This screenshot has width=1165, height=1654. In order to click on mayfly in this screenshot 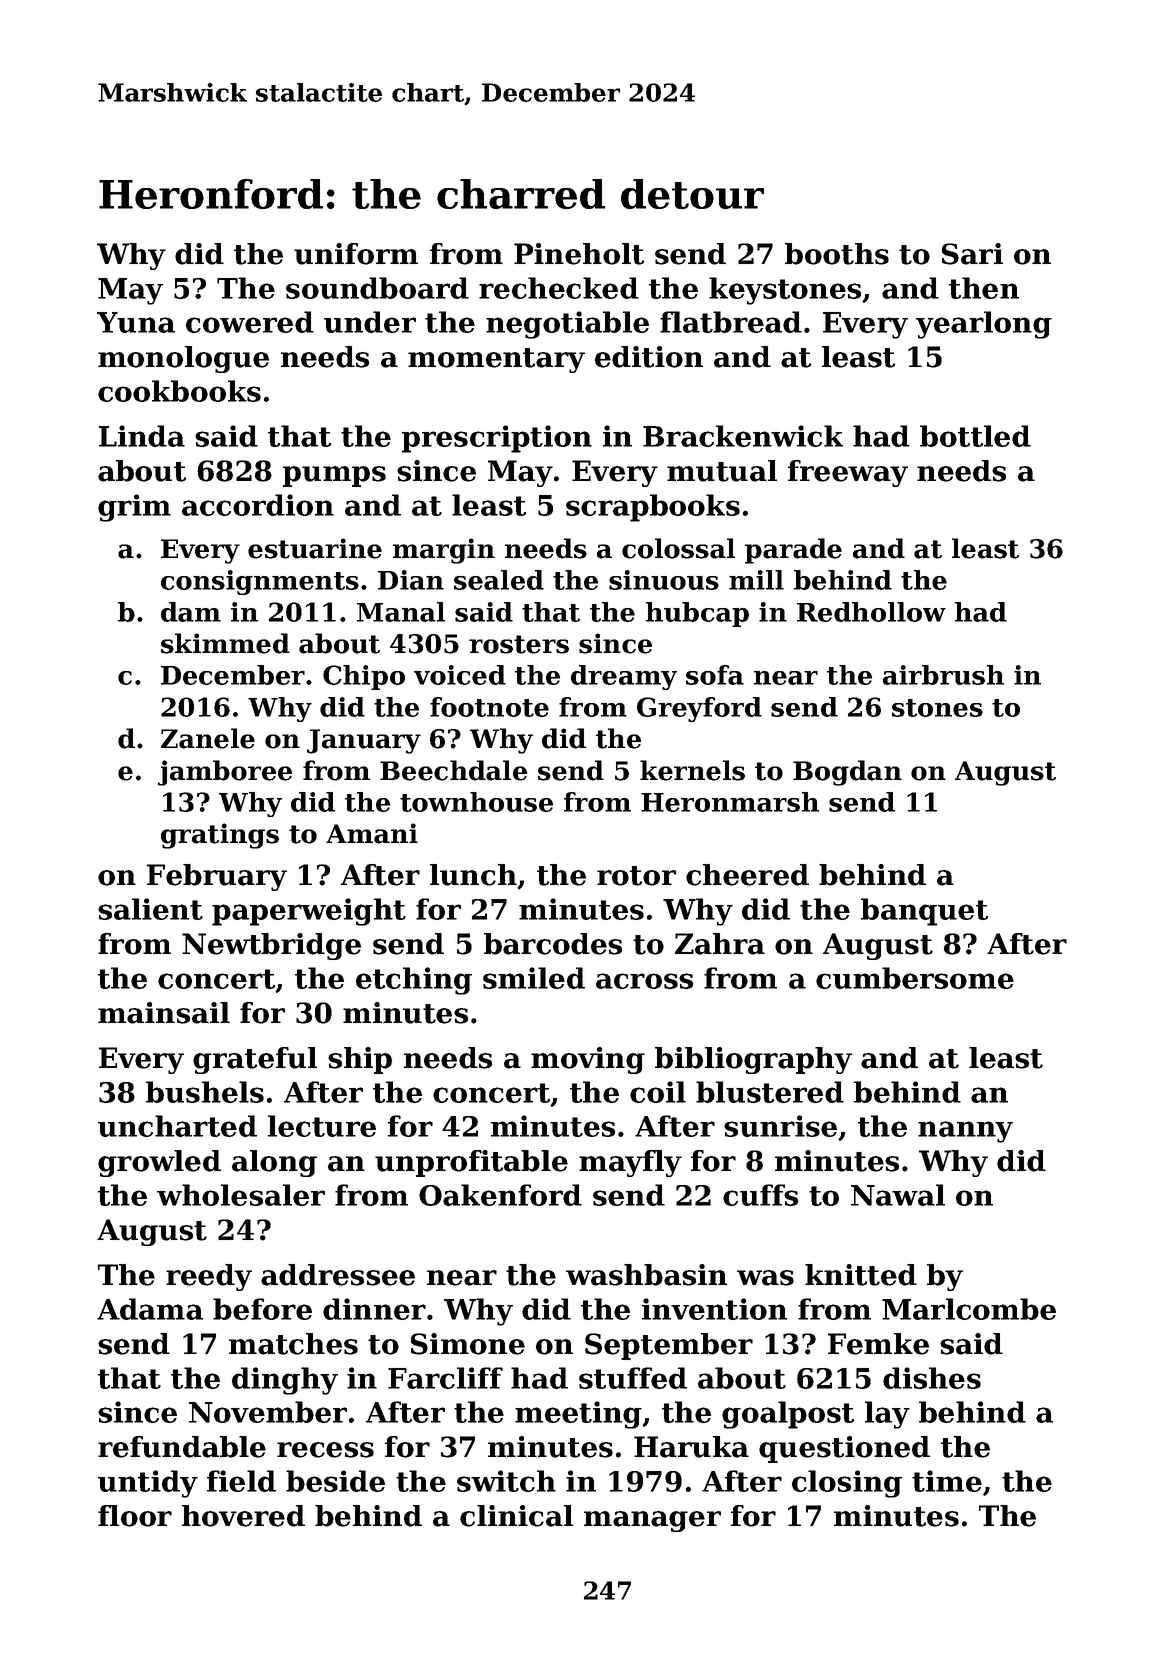, I will do `click(630, 1163)`.
